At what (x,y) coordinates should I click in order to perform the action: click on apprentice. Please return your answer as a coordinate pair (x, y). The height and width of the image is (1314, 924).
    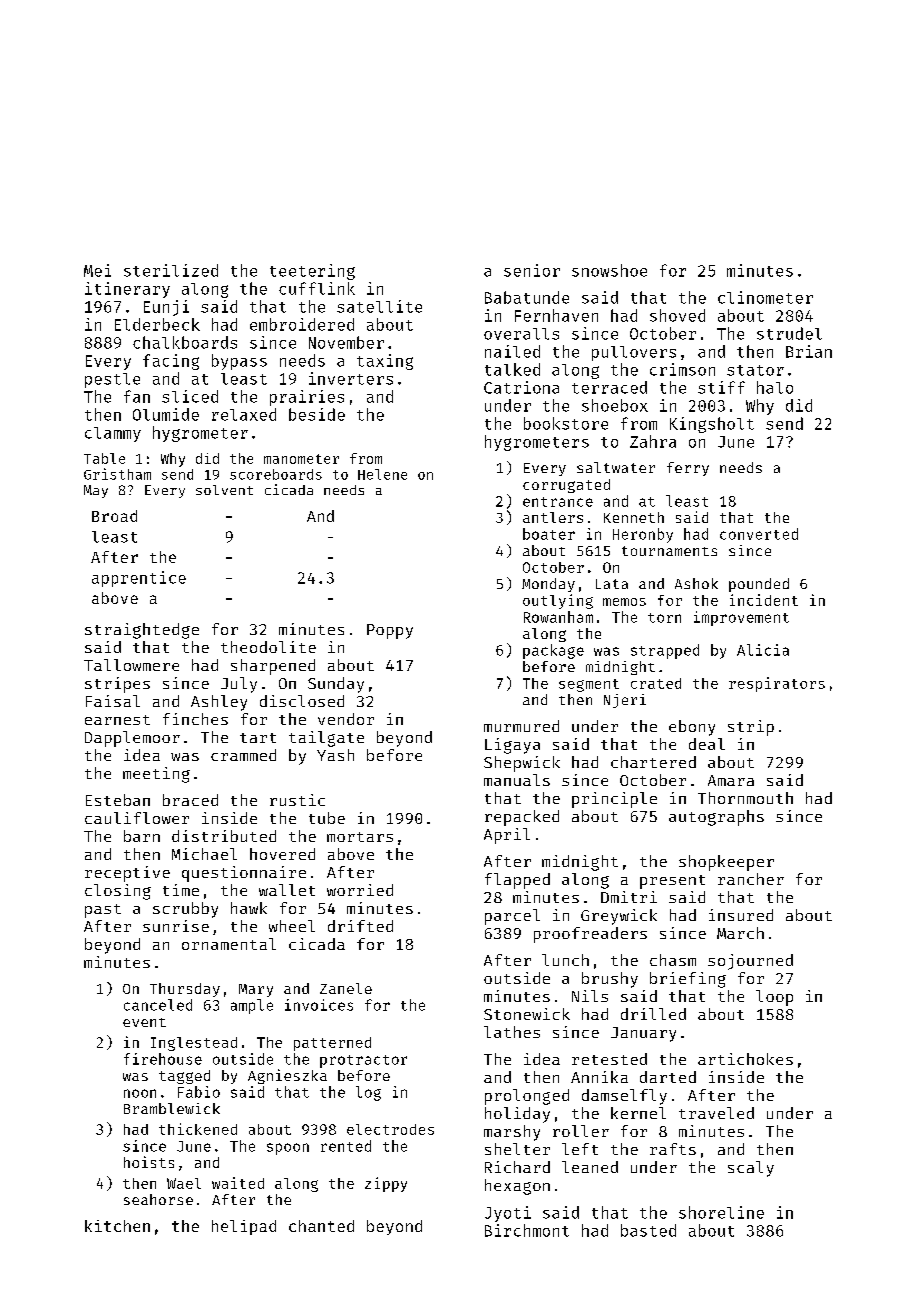
    Looking at the image, I should click on (139, 579).
